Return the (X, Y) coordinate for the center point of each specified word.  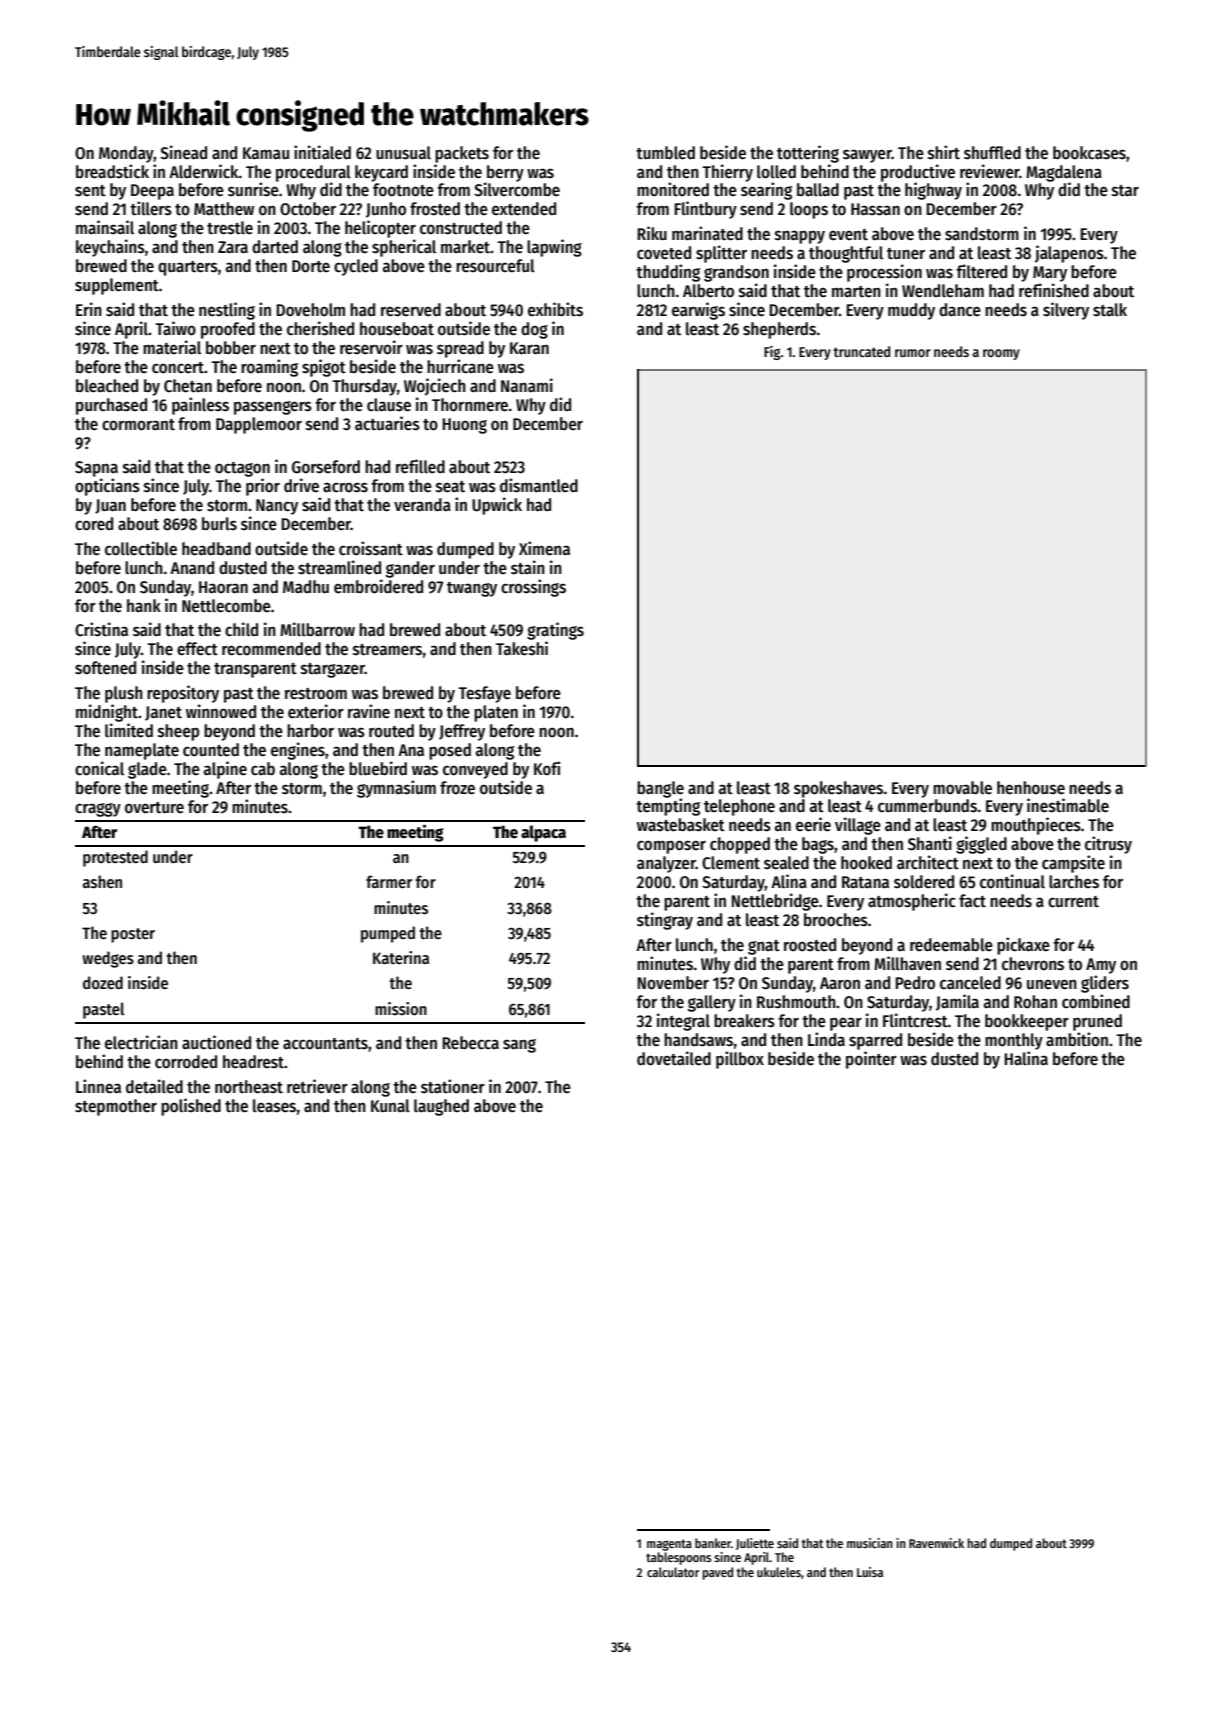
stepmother (116, 1107)
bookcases (1089, 153)
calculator (673, 1572)
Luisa (870, 1572)
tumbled (665, 153)
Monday (126, 154)
